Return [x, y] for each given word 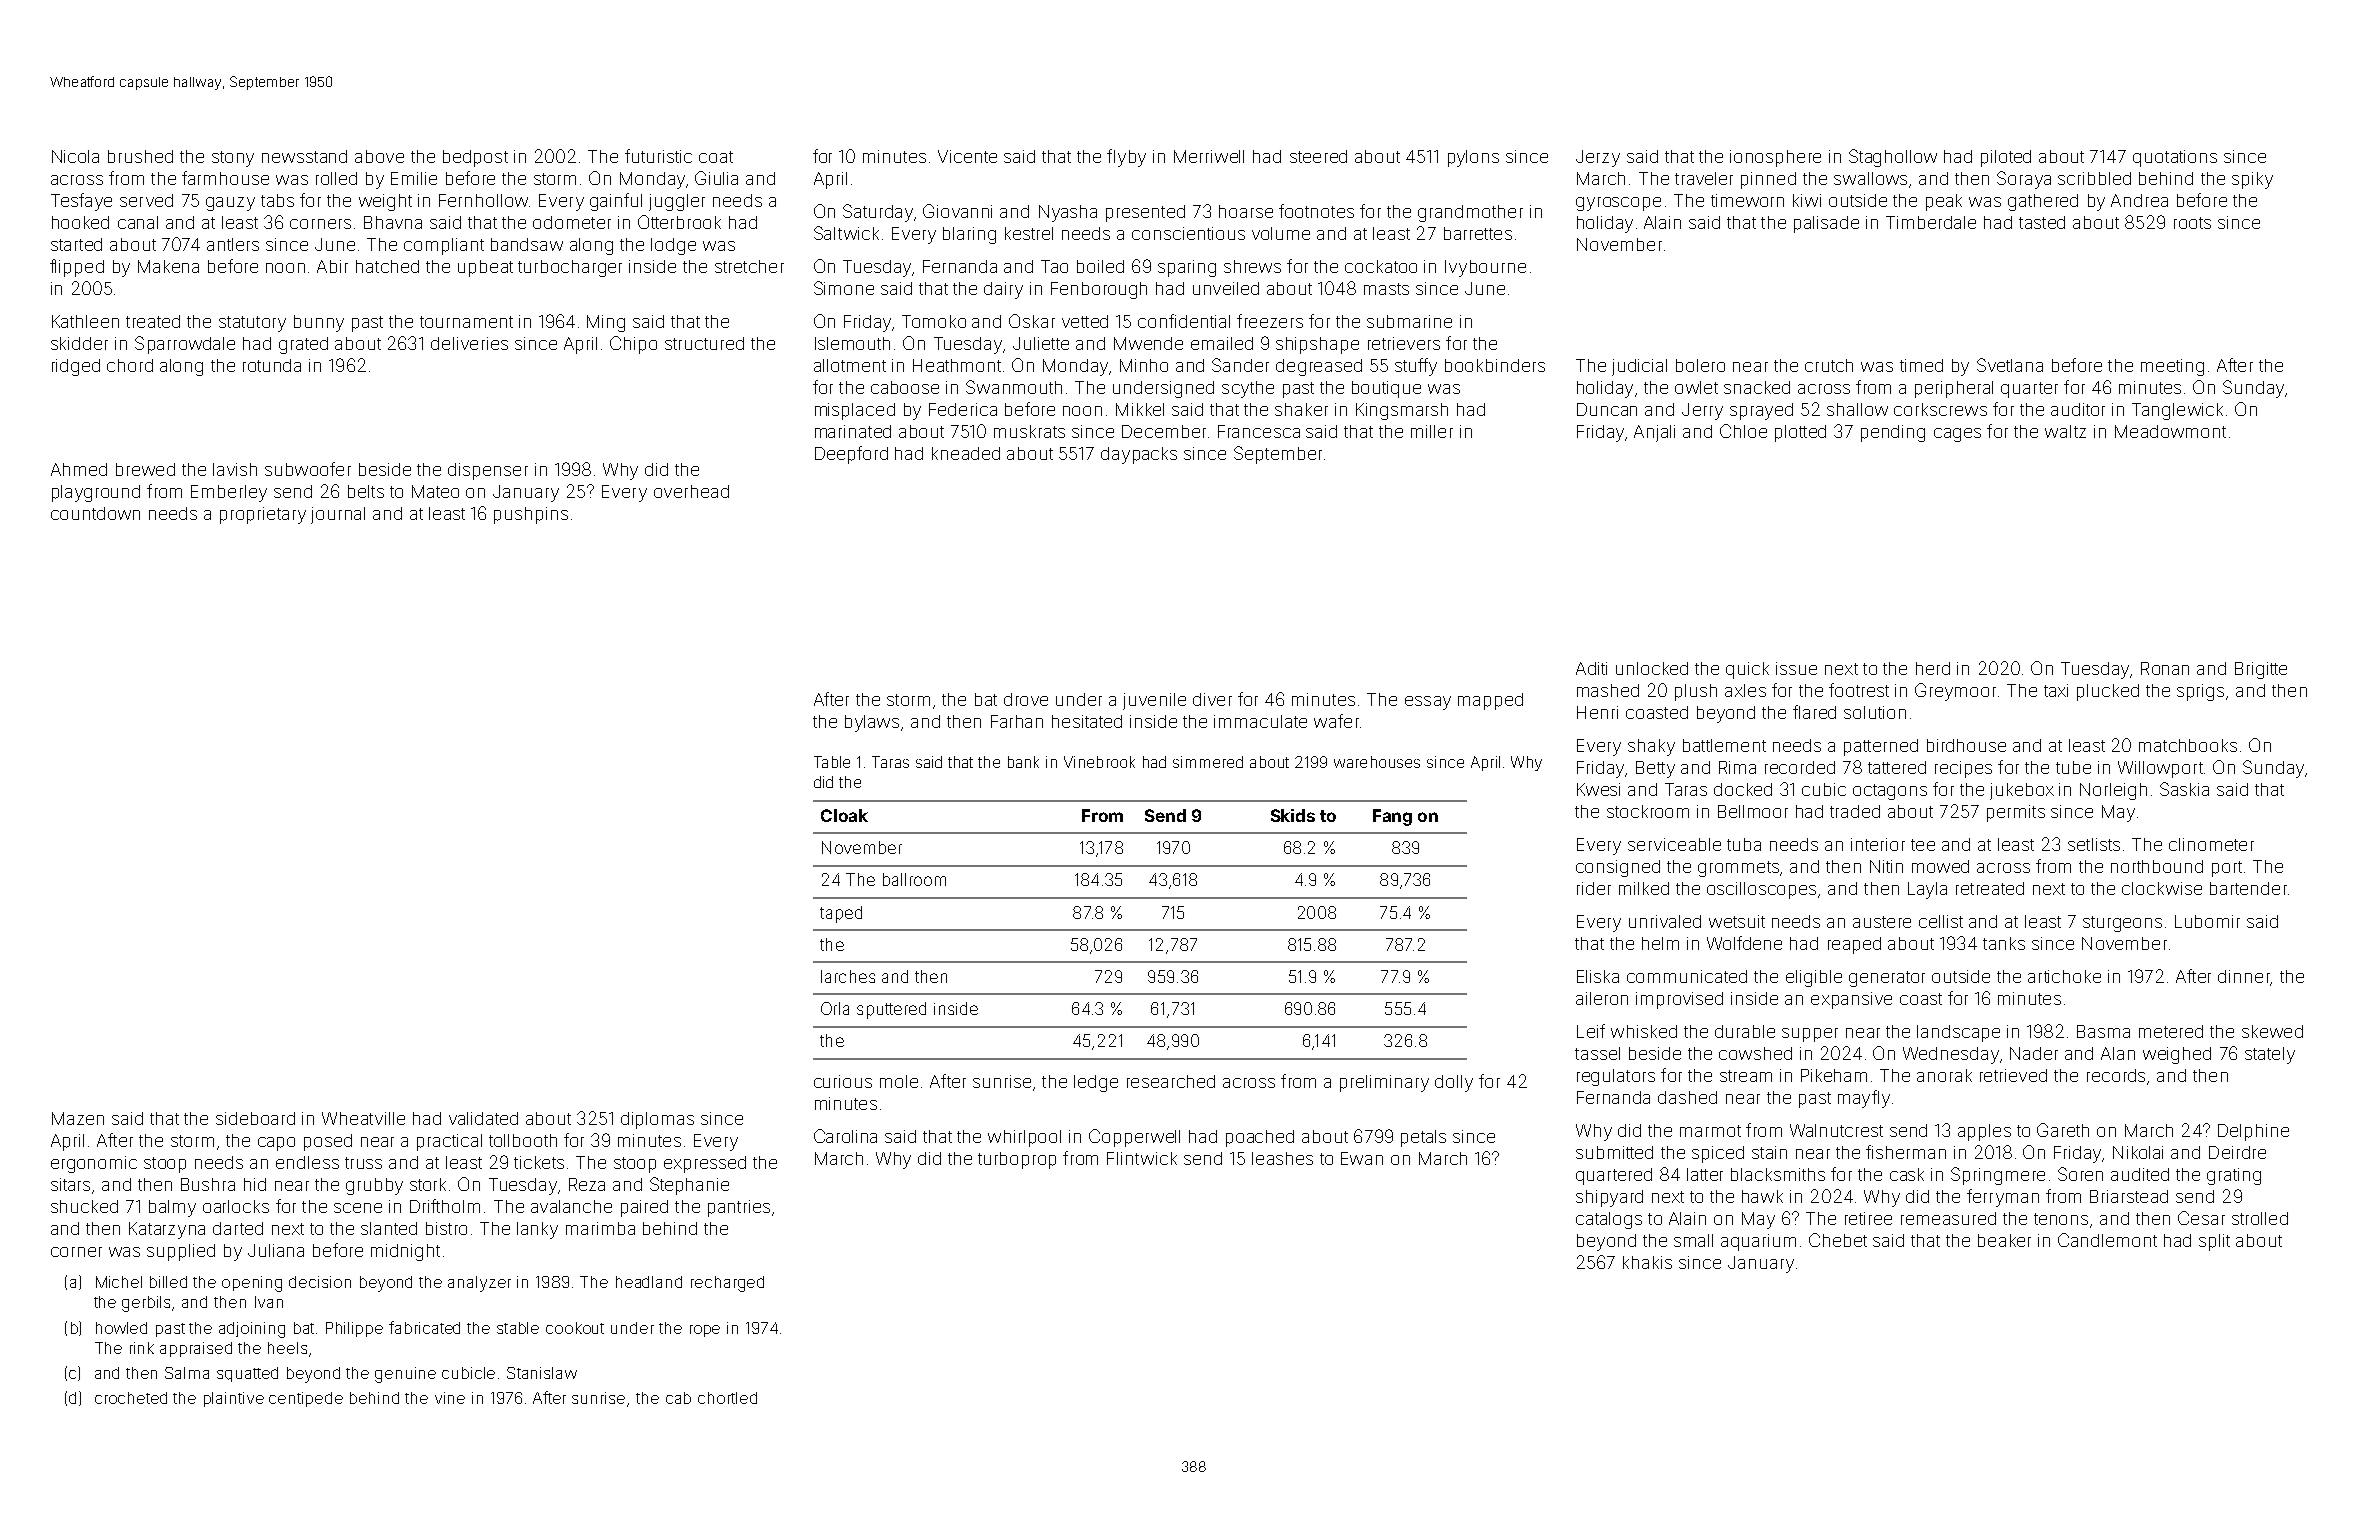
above [379, 156]
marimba [600, 1228]
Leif [1591, 1031]
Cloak [844, 815]
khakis [1647, 1262]
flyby [1126, 158]
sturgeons [2122, 924]
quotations [2175, 158]
